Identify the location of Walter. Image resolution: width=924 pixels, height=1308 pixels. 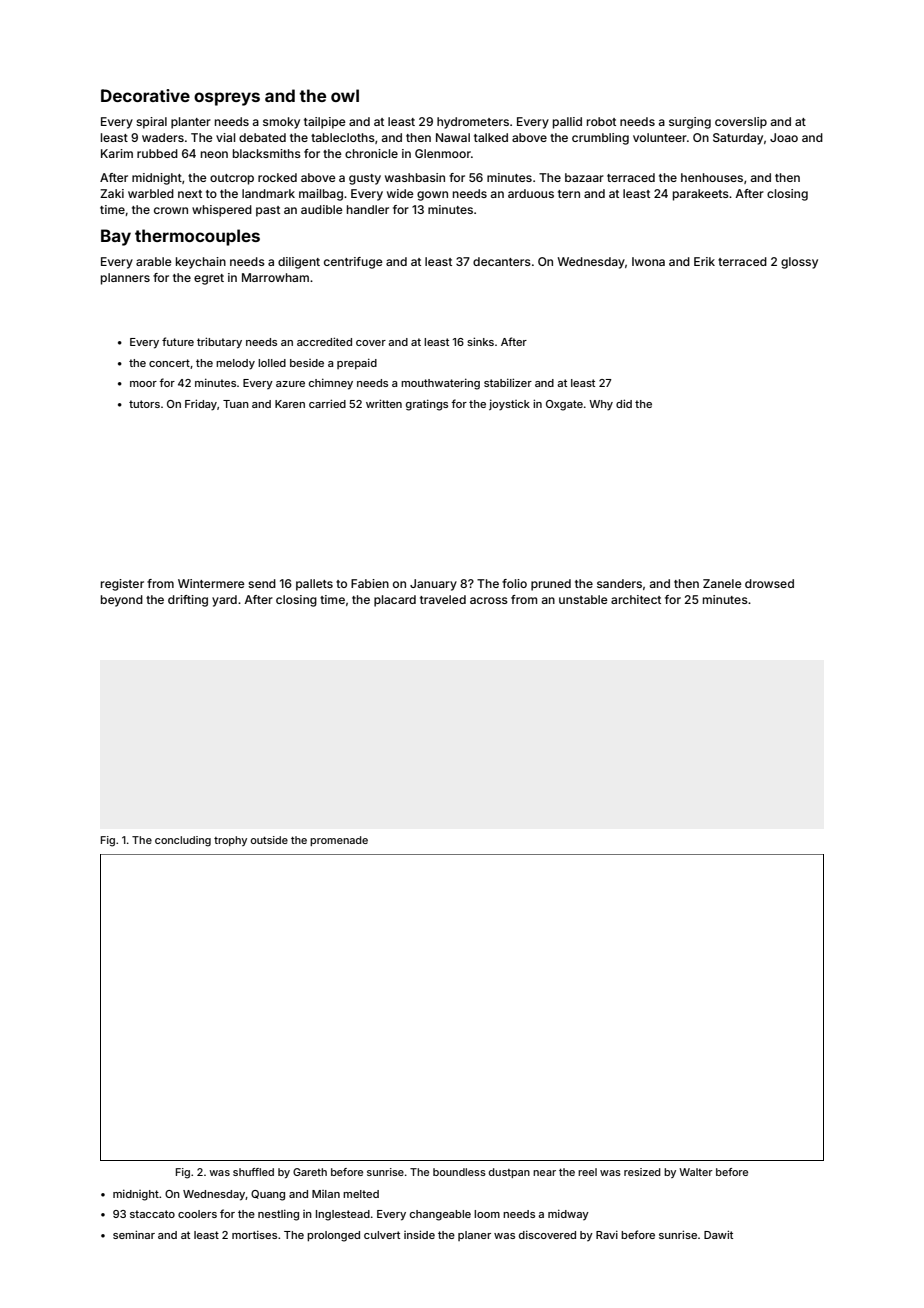
(696, 1172).
